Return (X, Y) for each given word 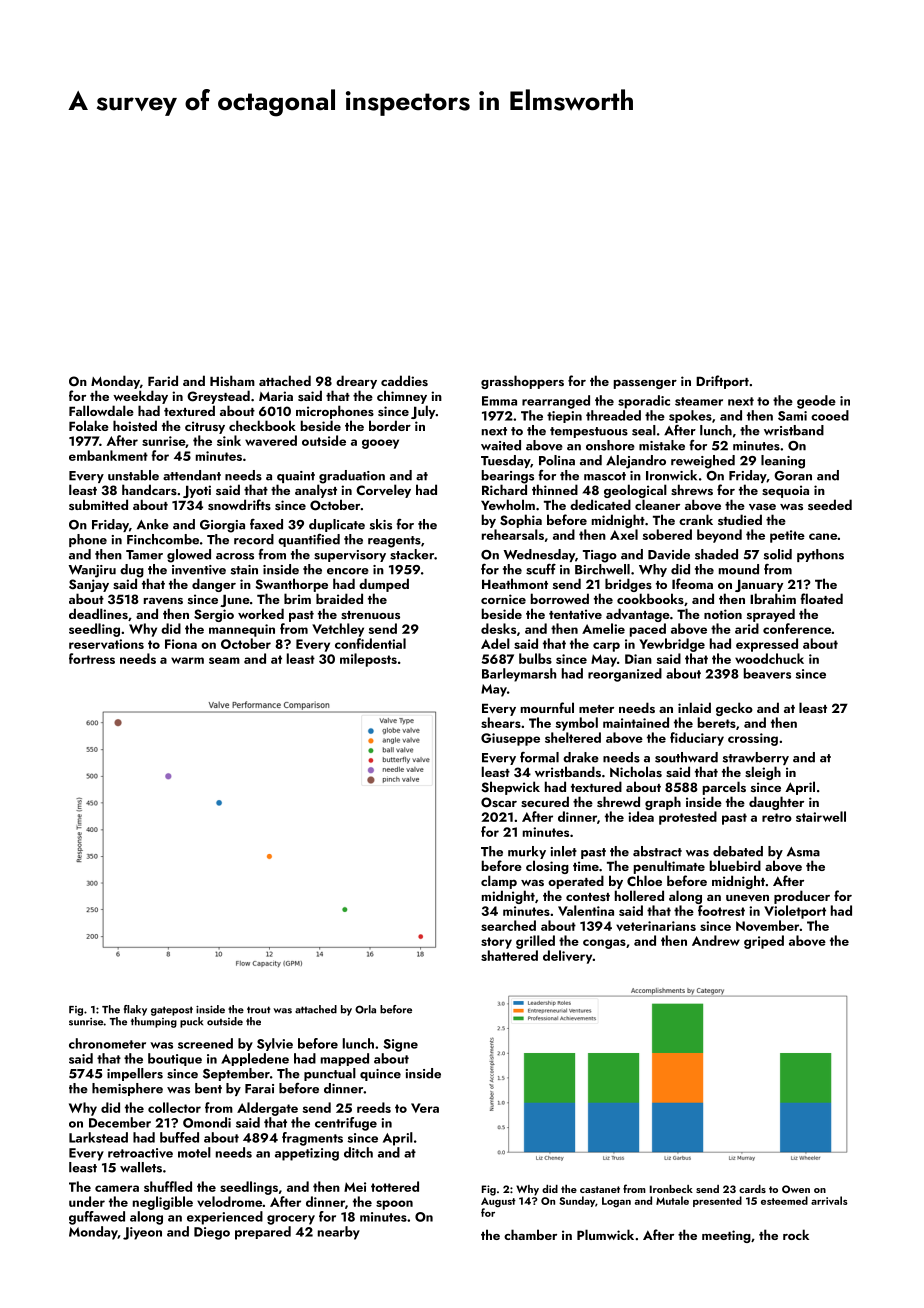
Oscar (499, 802)
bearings (508, 477)
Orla (365, 1009)
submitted (98, 504)
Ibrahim (773, 598)
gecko (734, 709)
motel (194, 1152)
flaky (135, 1010)
